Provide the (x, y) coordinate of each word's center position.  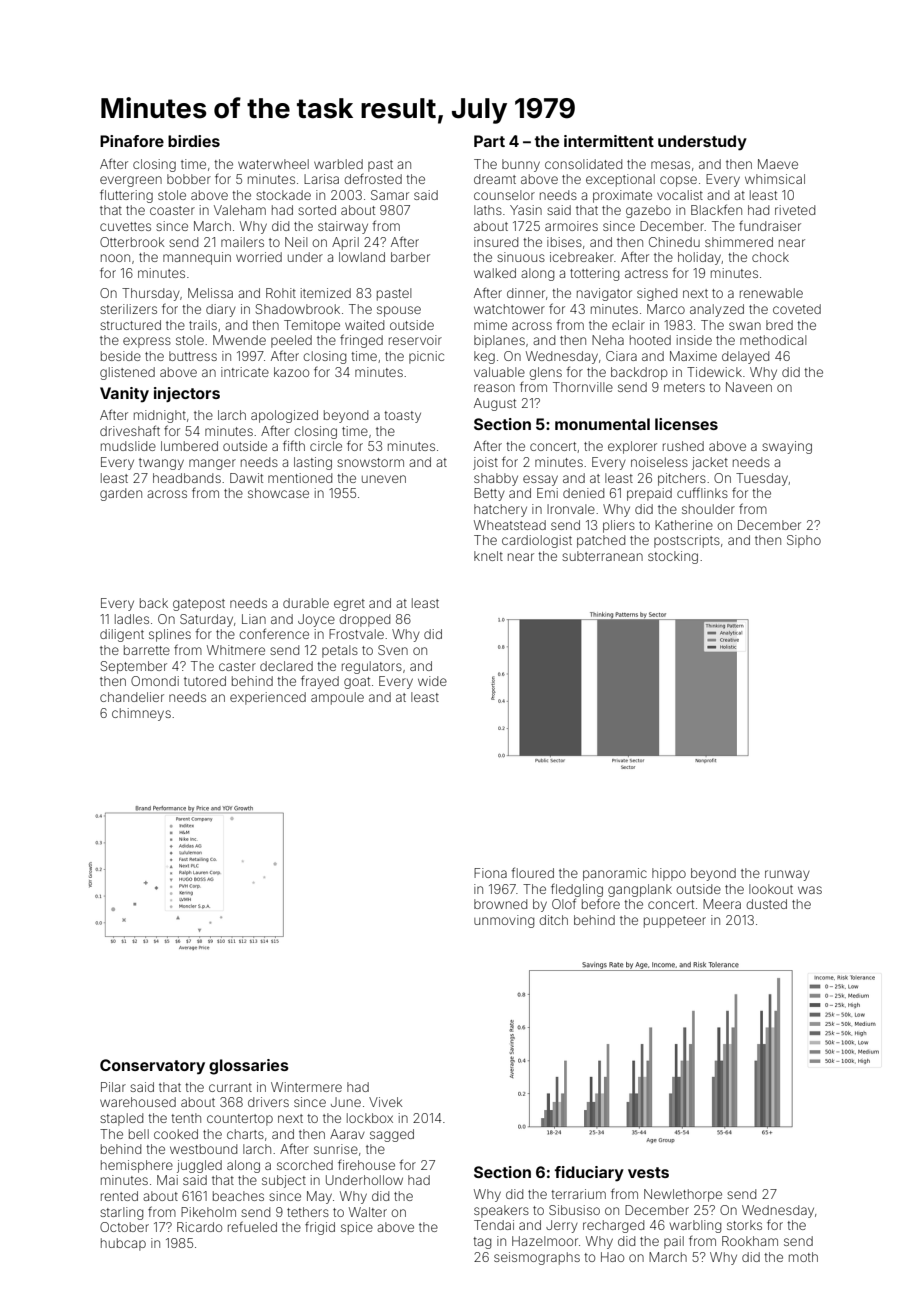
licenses (686, 424)
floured (532, 872)
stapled (121, 1119)
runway (787, 875)
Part (489, 141)
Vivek (386, 1102)
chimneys (141, 714)
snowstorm (370, 462)
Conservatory (152, 1067)
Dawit (246, 478)
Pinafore (132, 141)
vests (648, 1172)
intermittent (609, 141)
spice (357, 1228)
